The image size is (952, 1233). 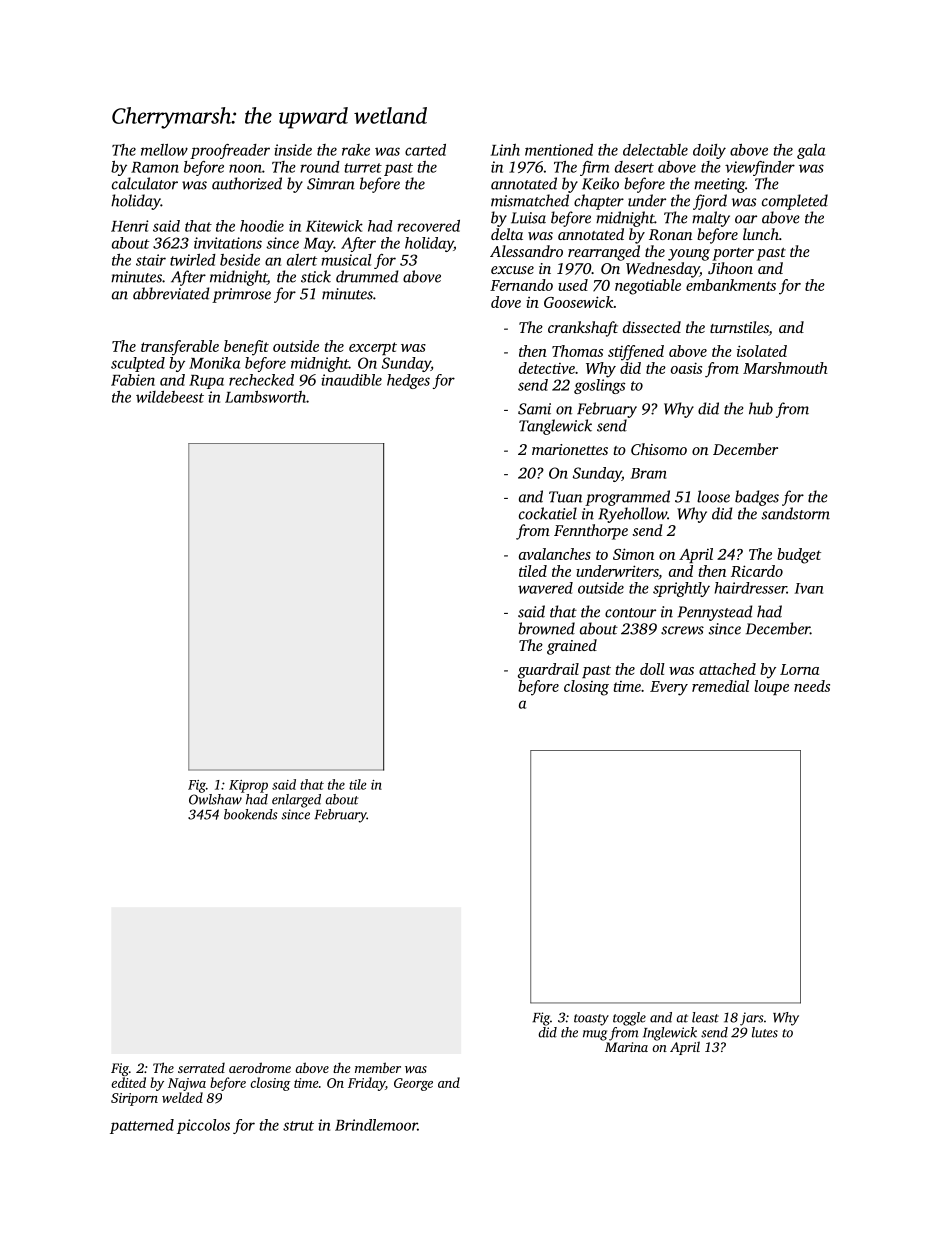 I want to click on aerodrome, so click(x=260, y=1067).
